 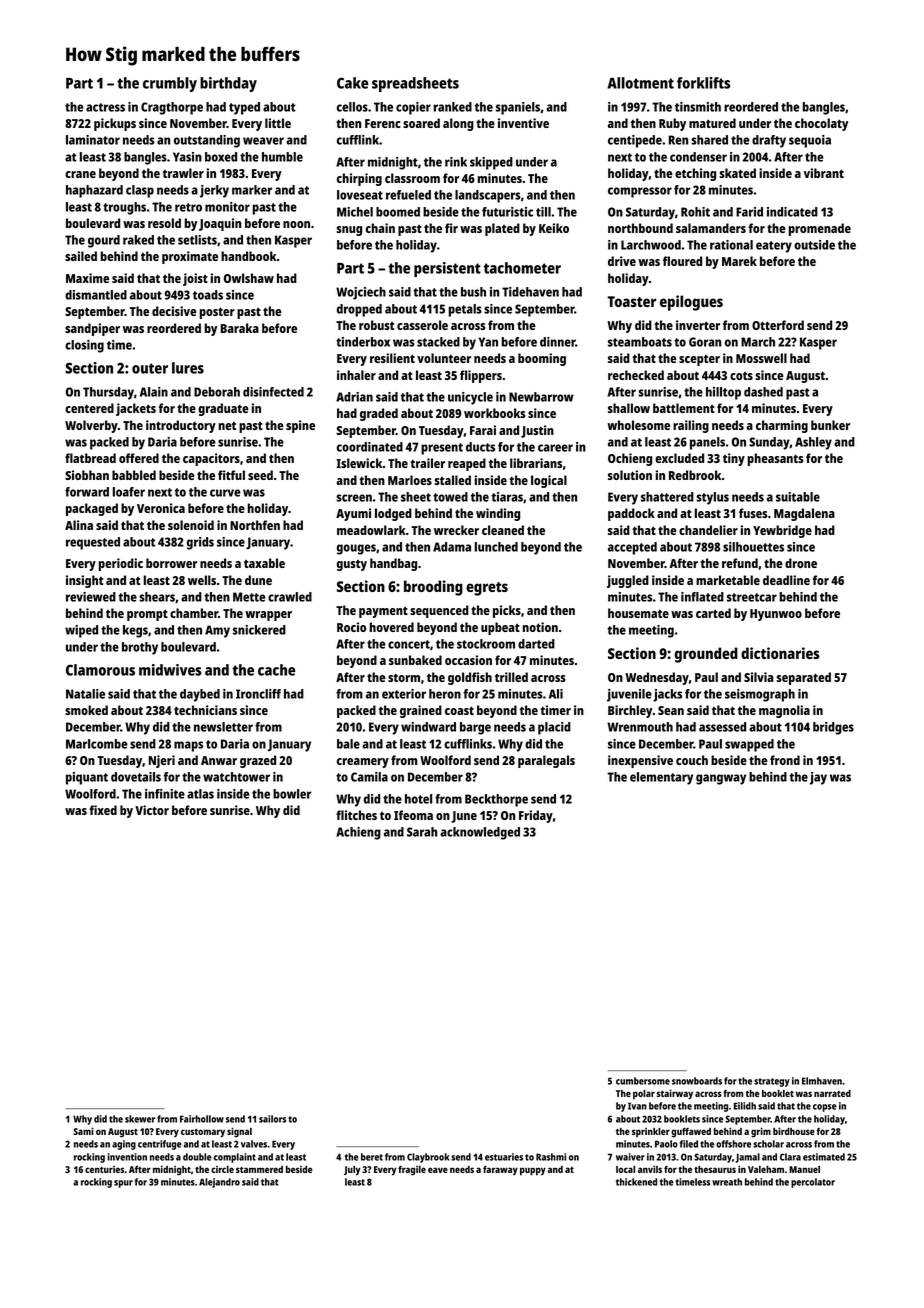 What do you see at coordinates (93, 140) in the screenshot?
I see `laminator` at bounding box center [93, 140].
